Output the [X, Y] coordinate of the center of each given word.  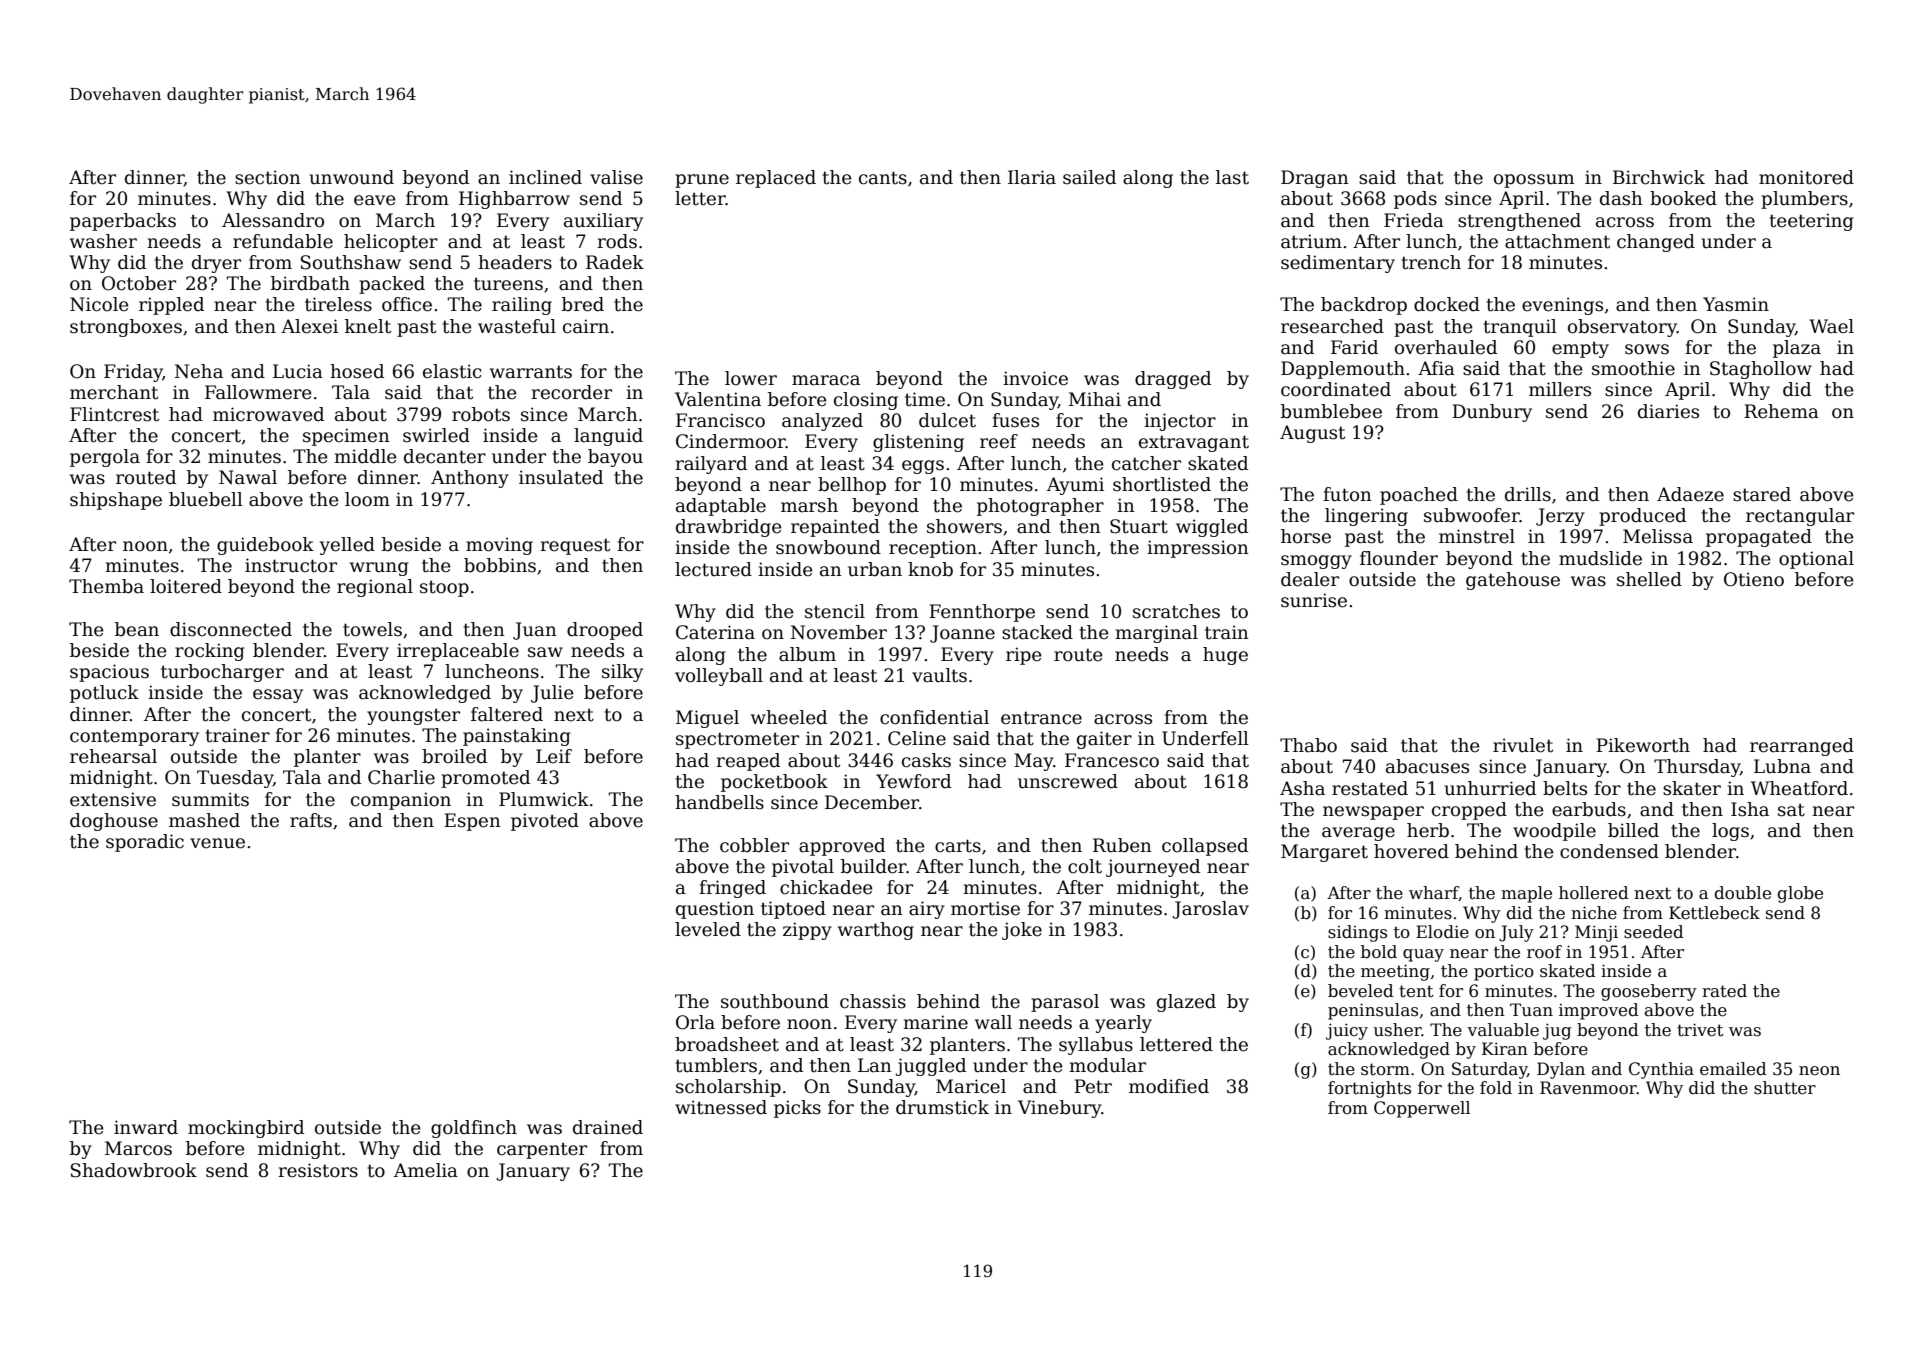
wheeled [789, 717]
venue [217, 843]
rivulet [1523, 745]
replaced [776, 179]
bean [137, 629]
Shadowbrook [134, 1170]
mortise [985, 908]
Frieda [1414, 220]
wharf [1434, 893]
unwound [351, 177]
